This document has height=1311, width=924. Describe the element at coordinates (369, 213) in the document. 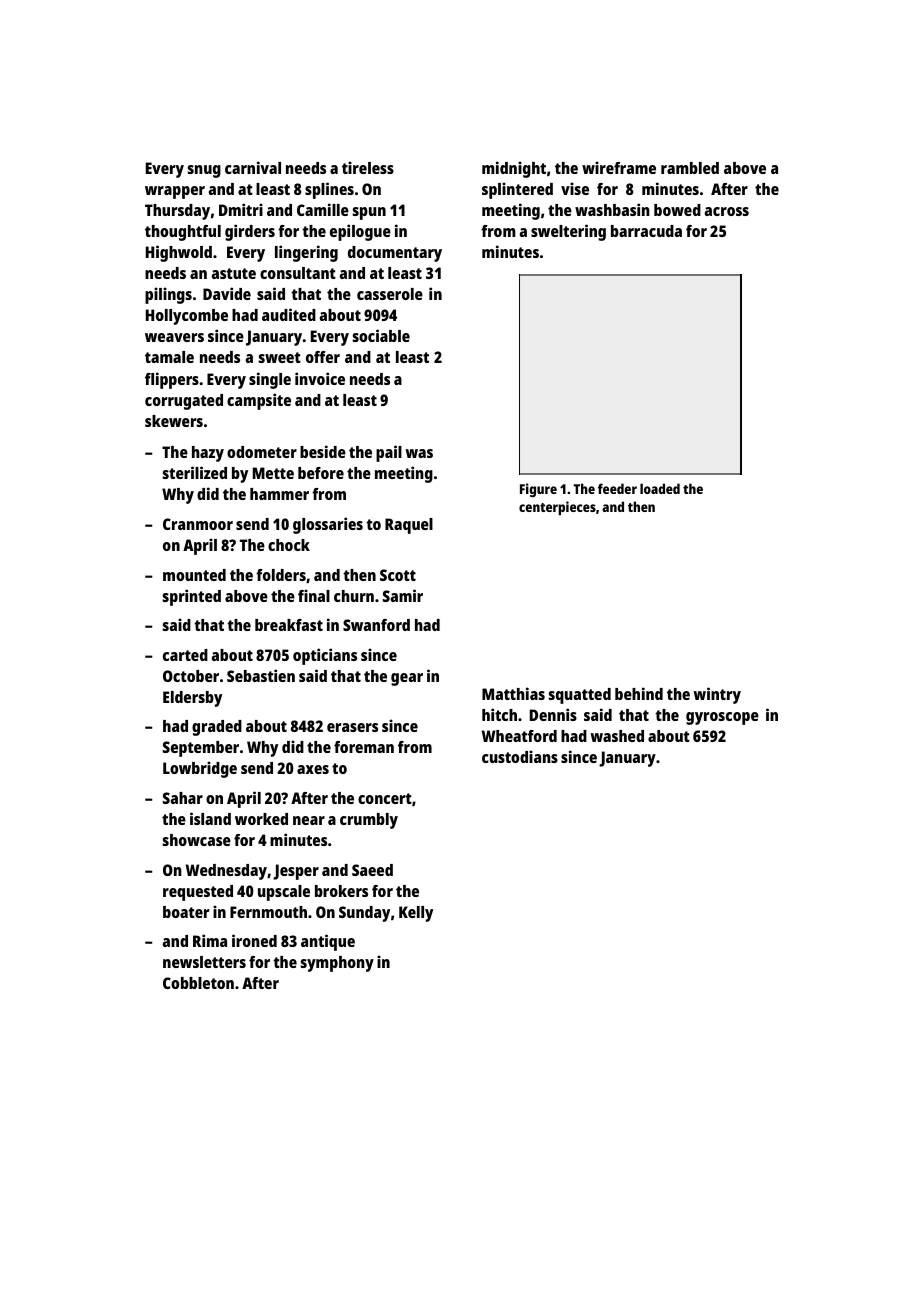

I see `spun` at that location.
